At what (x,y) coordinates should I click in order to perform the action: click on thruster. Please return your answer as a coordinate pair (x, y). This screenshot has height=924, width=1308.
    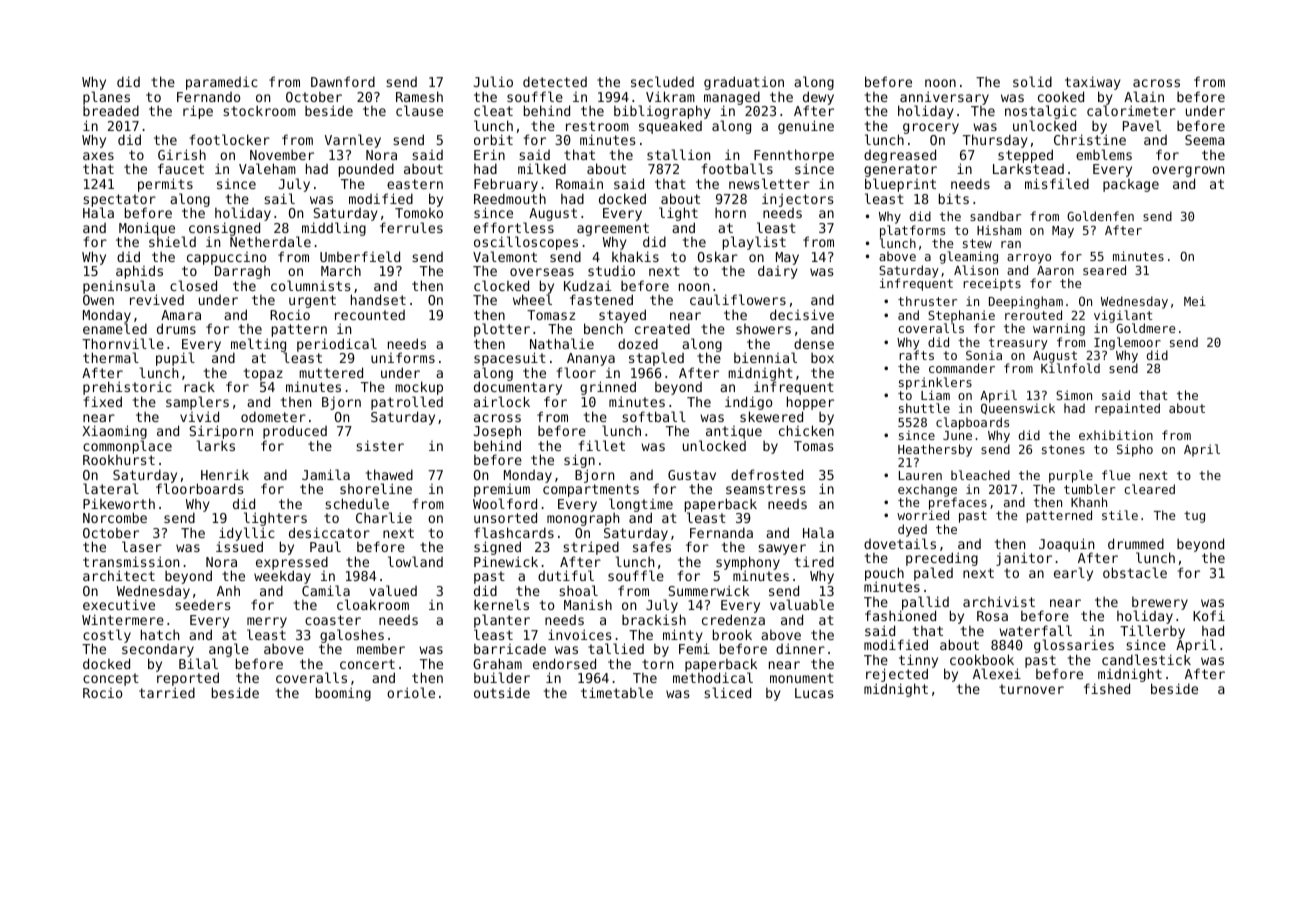
    Looking at the image, I should click on (927, 301).
